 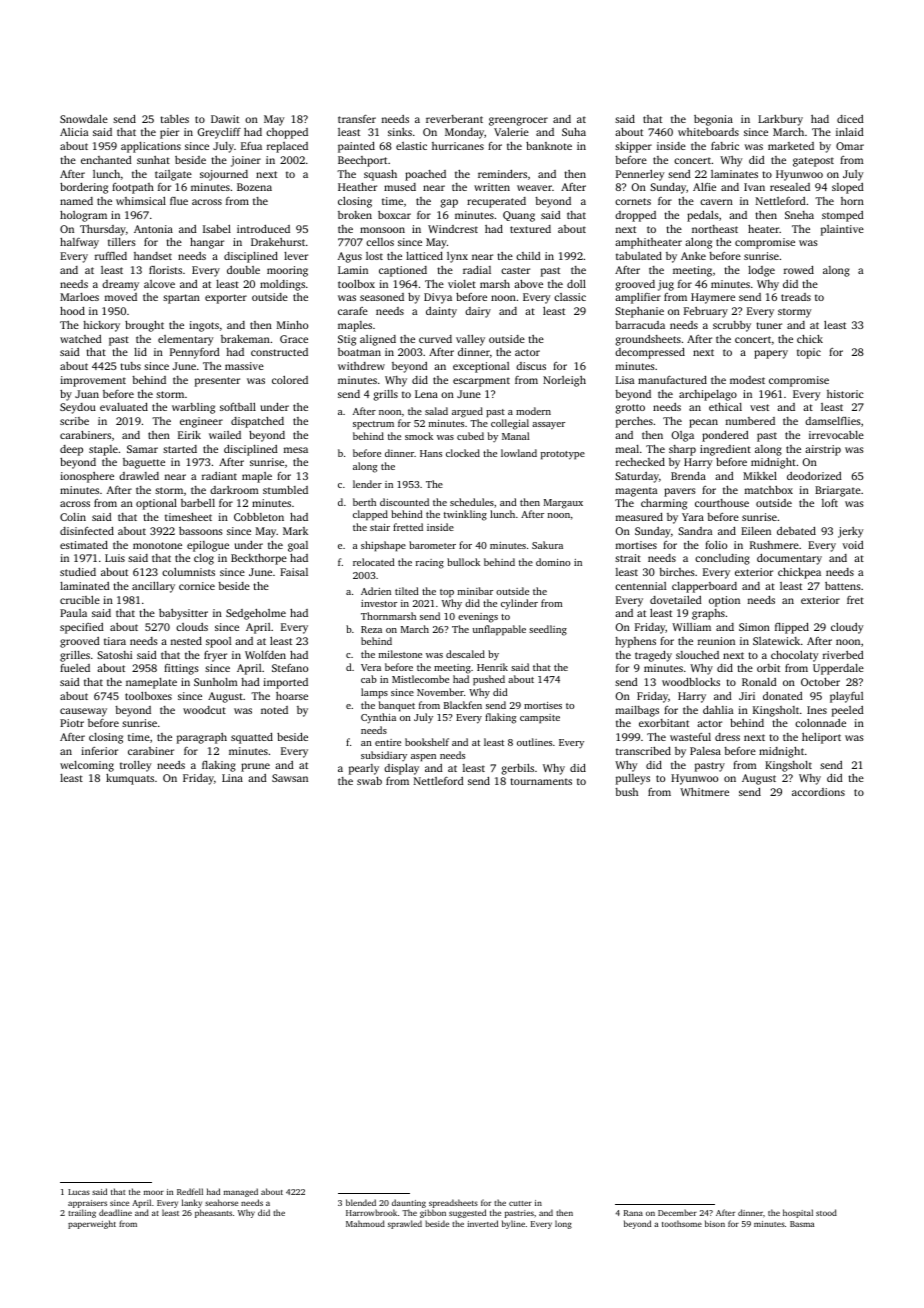 What do you see at coordinates (704, 792) in the document?
I see `Whitmere` at bounding box center [704, 792].
